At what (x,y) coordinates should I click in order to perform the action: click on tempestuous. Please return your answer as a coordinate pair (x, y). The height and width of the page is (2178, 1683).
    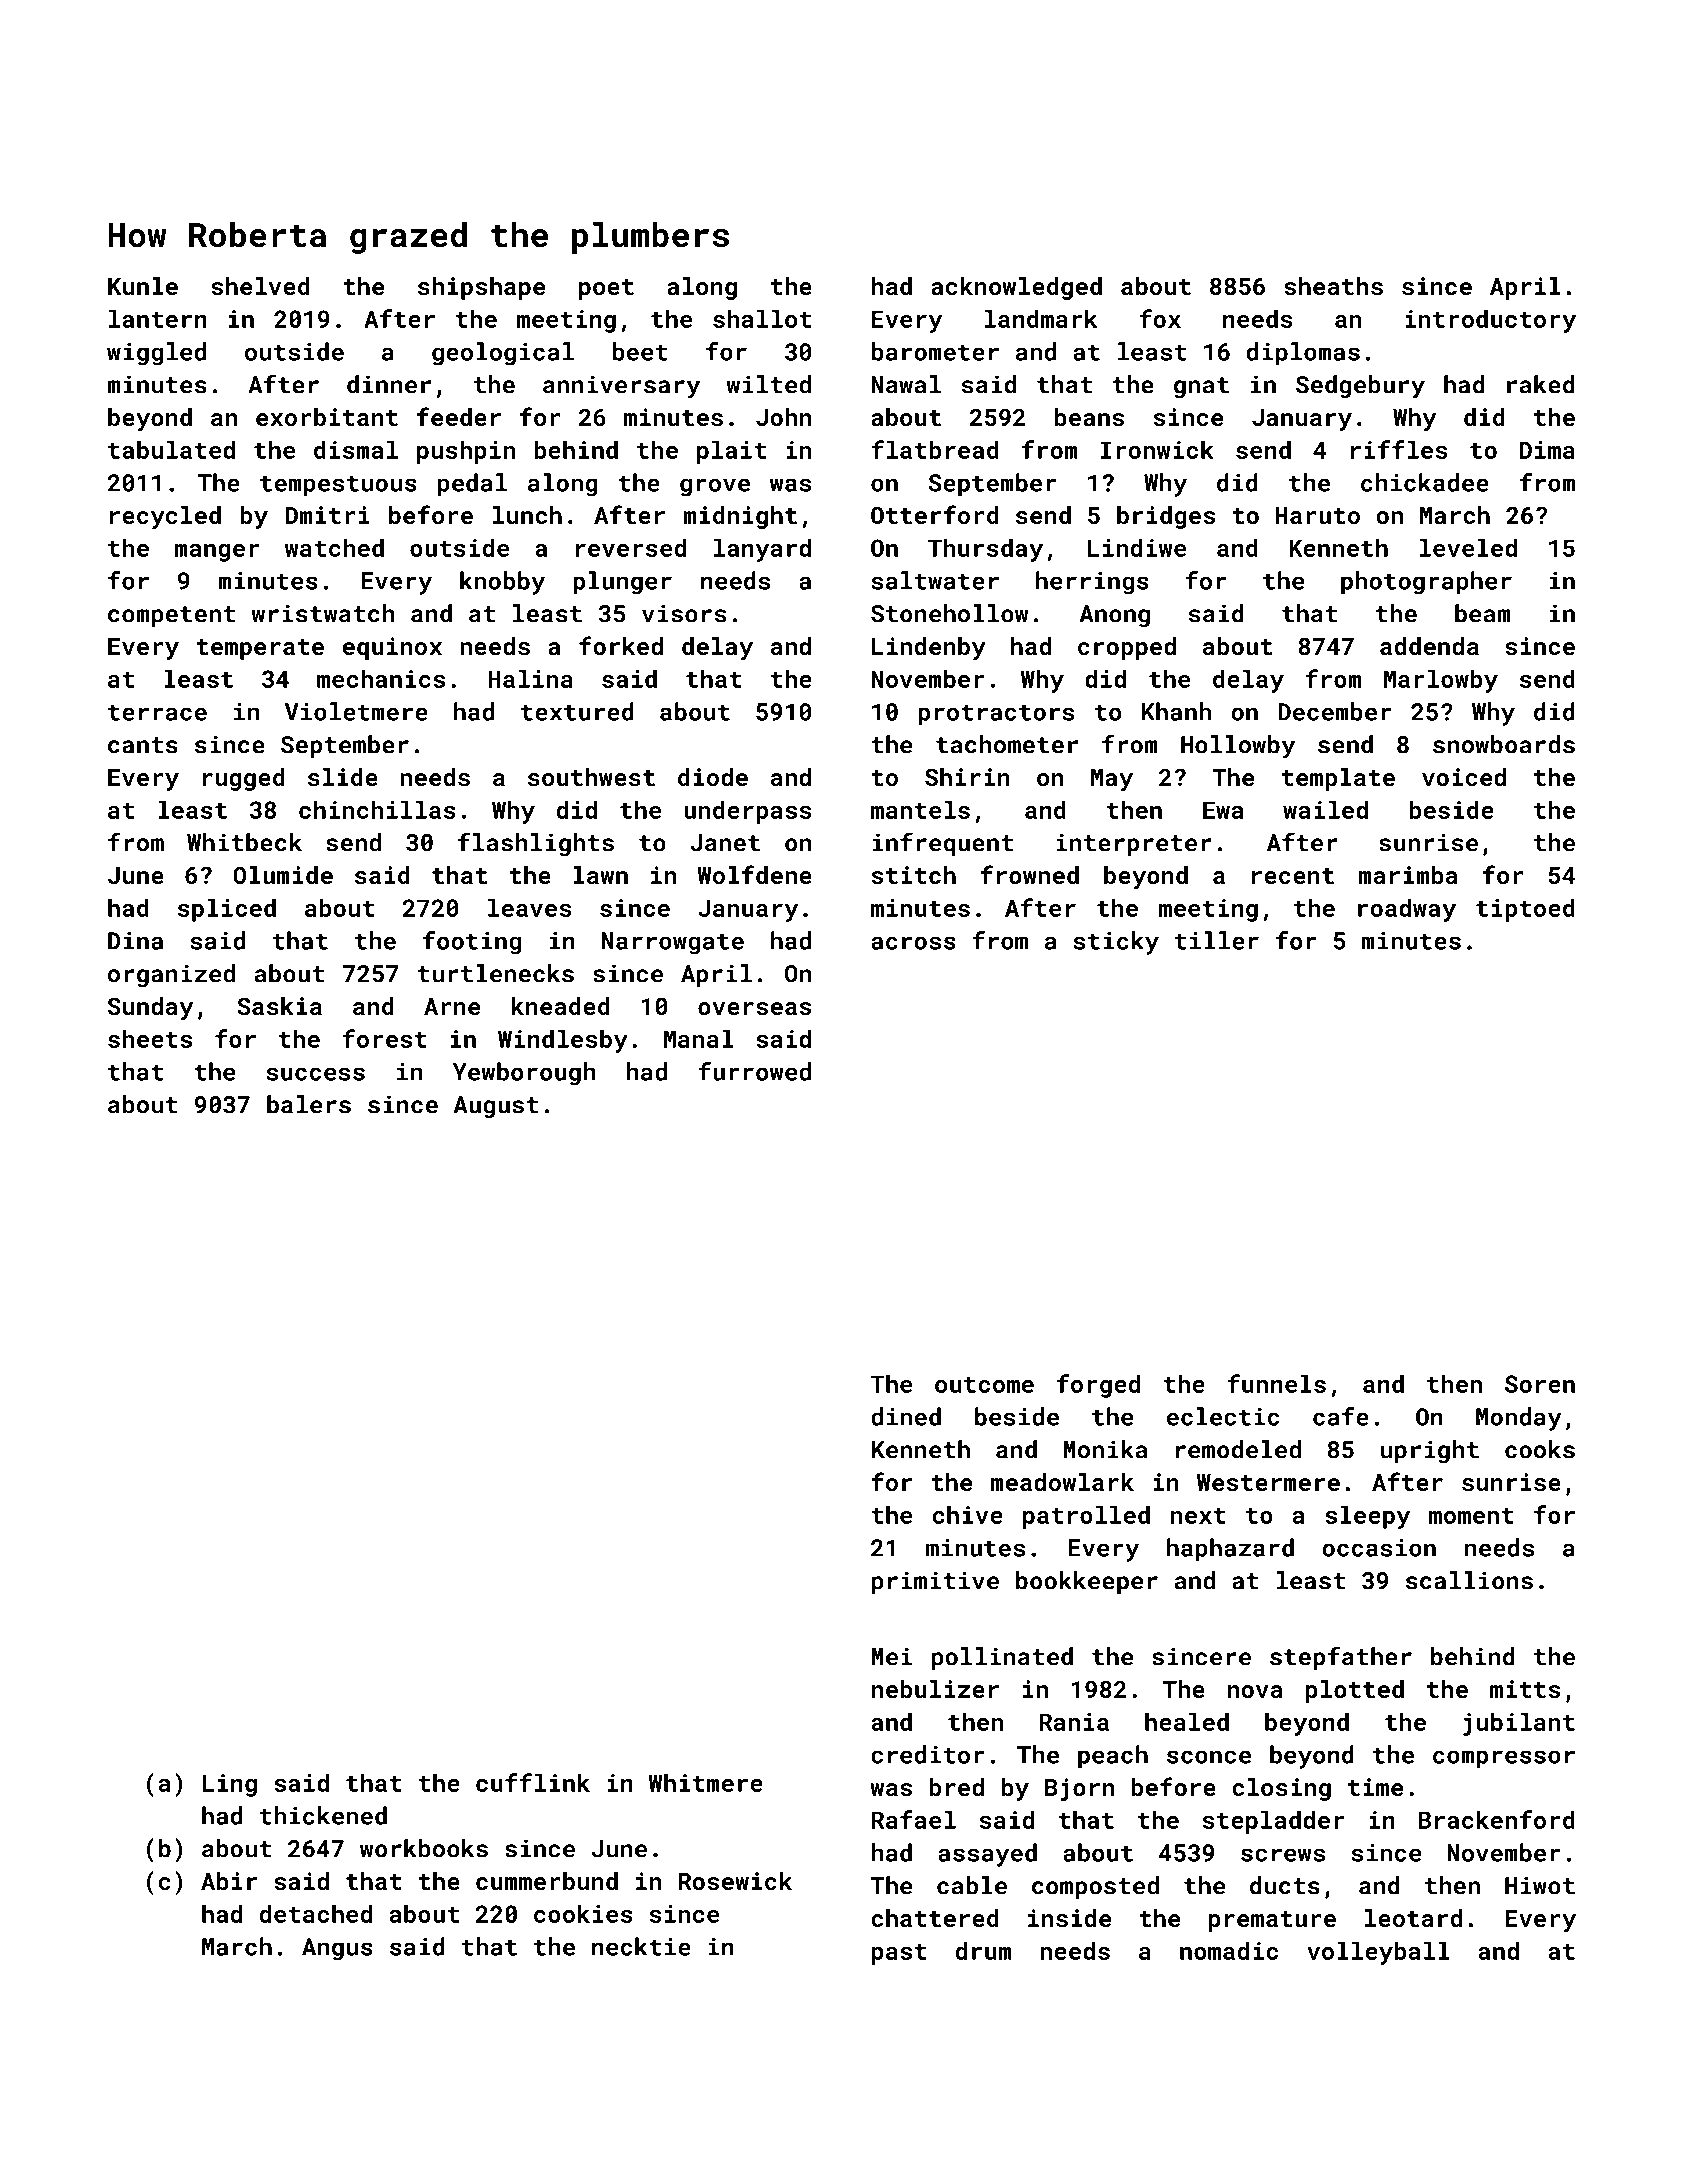
    Looking at the image, I should click on (338, 486).
